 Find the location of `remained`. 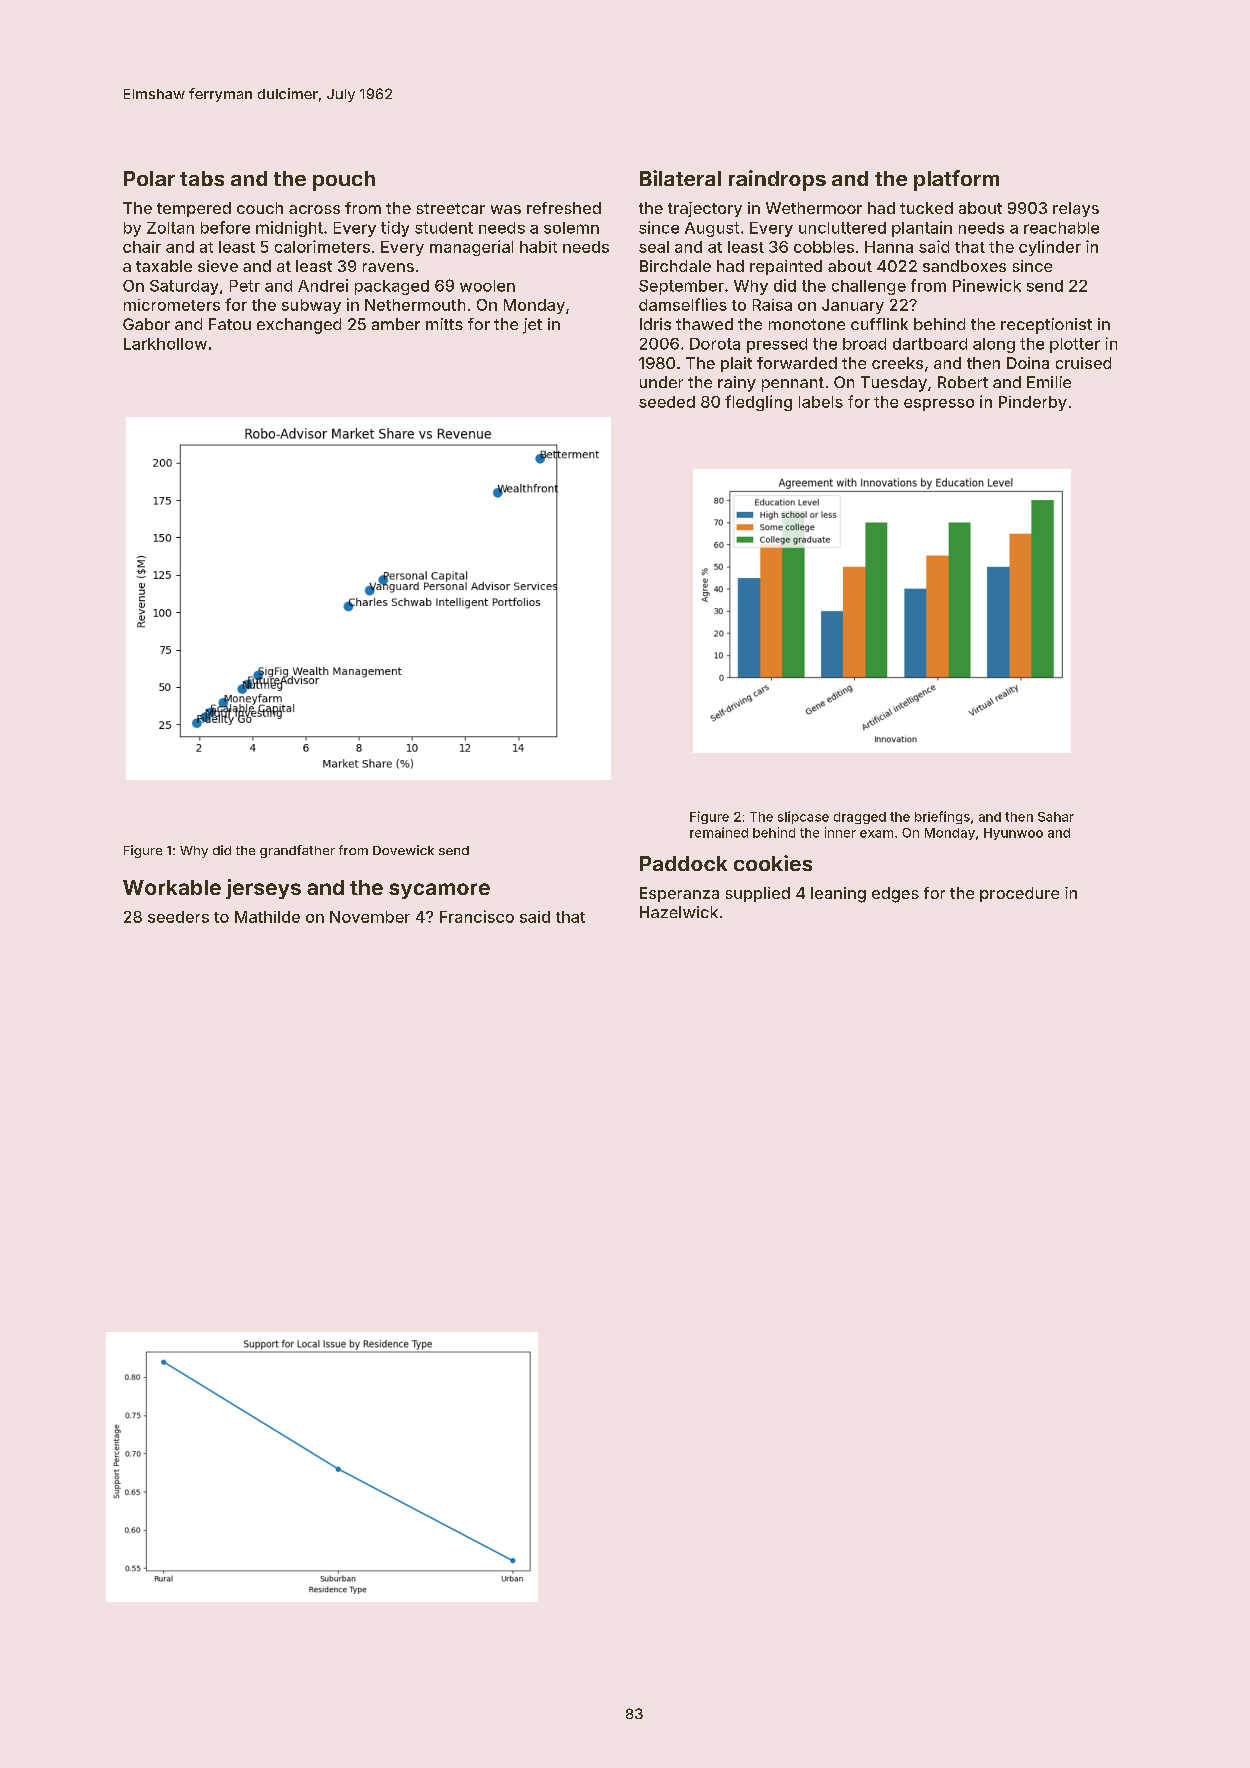

remained is located at coordinates (719, 832).
